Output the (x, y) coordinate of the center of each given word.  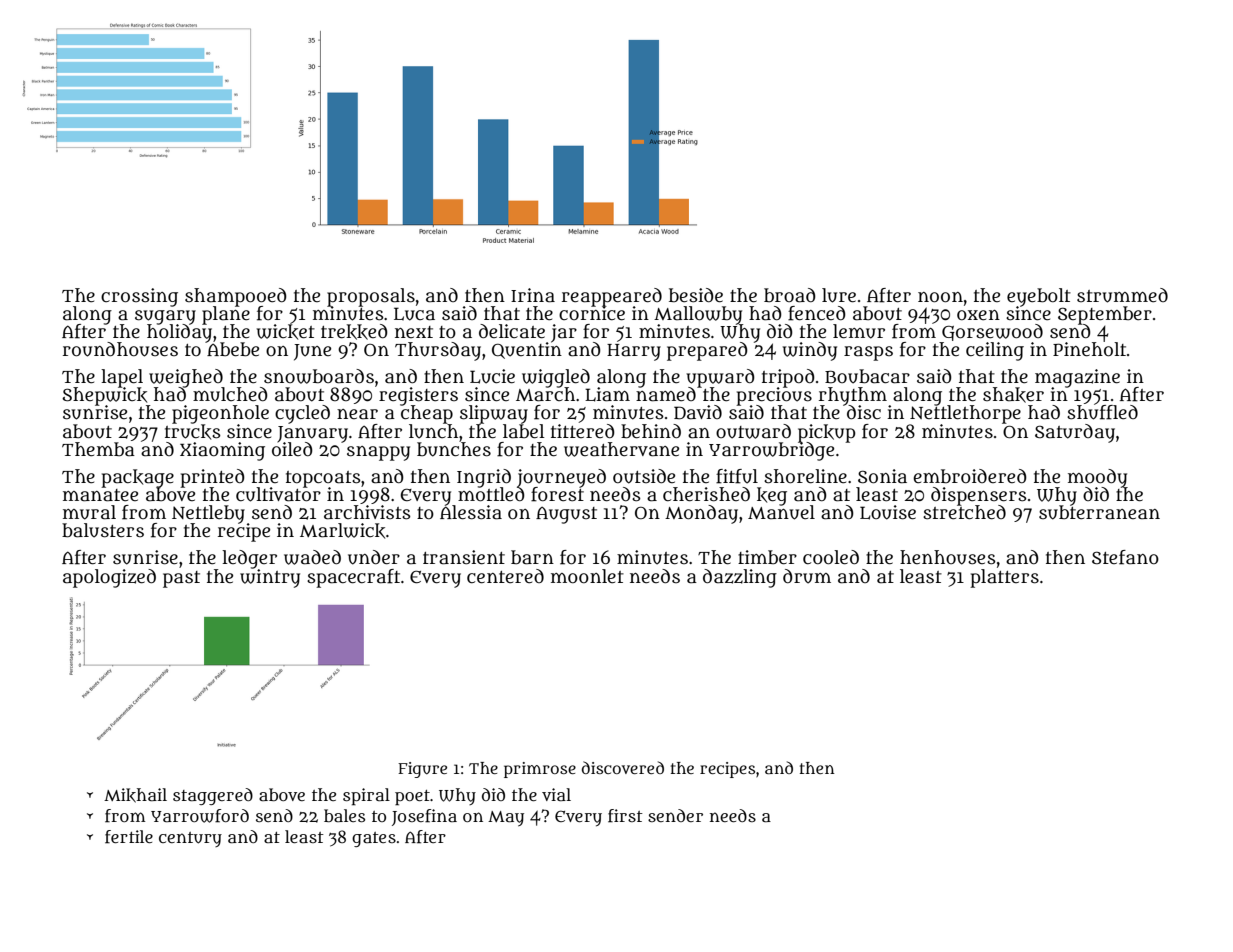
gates (374, 839)
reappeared (612, 297)
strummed (1122, 295)
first (625, 816)
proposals (371, 297)
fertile (129, 837)
